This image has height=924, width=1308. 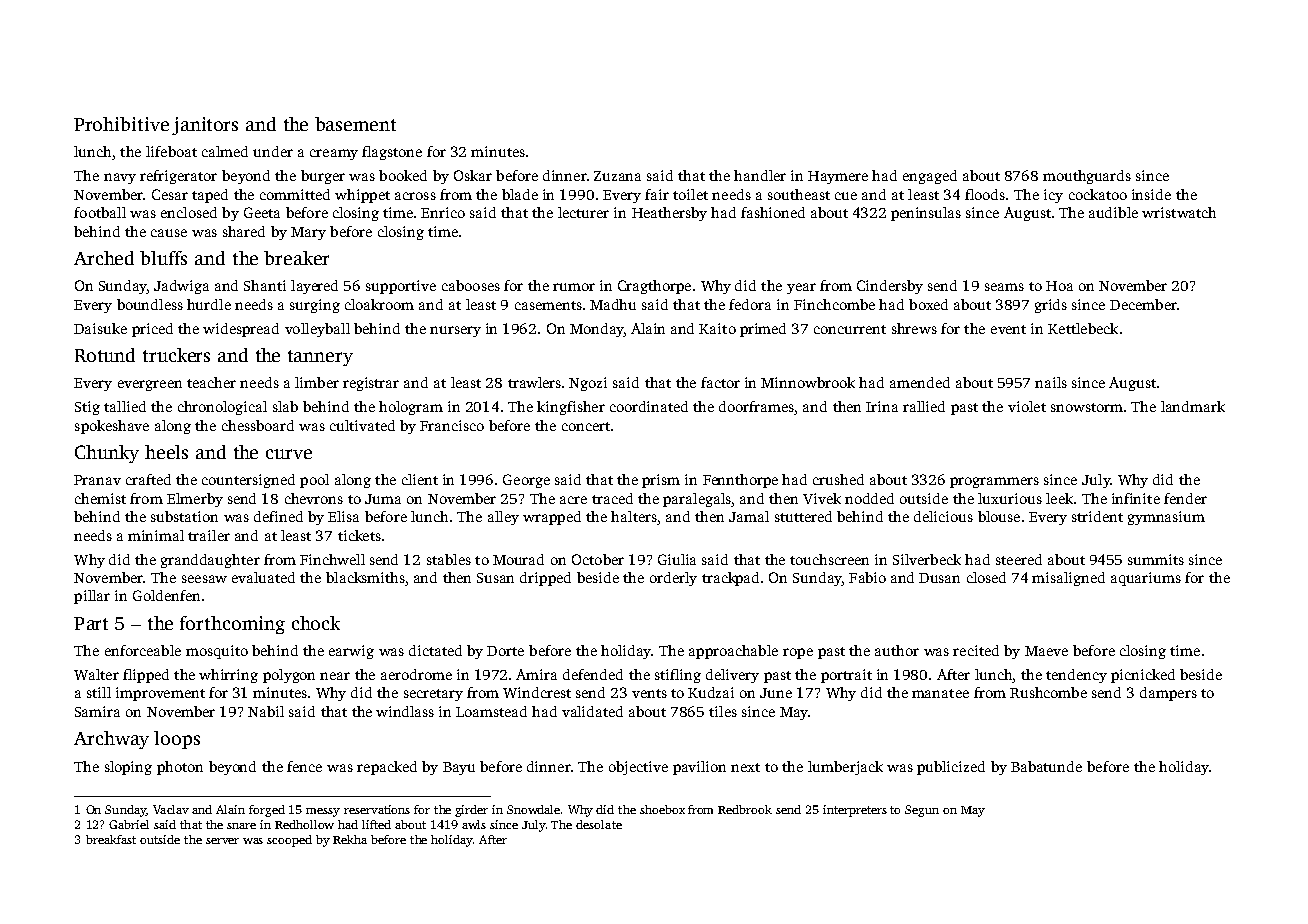 I want to click on taped, so click(x=210, y=196).
